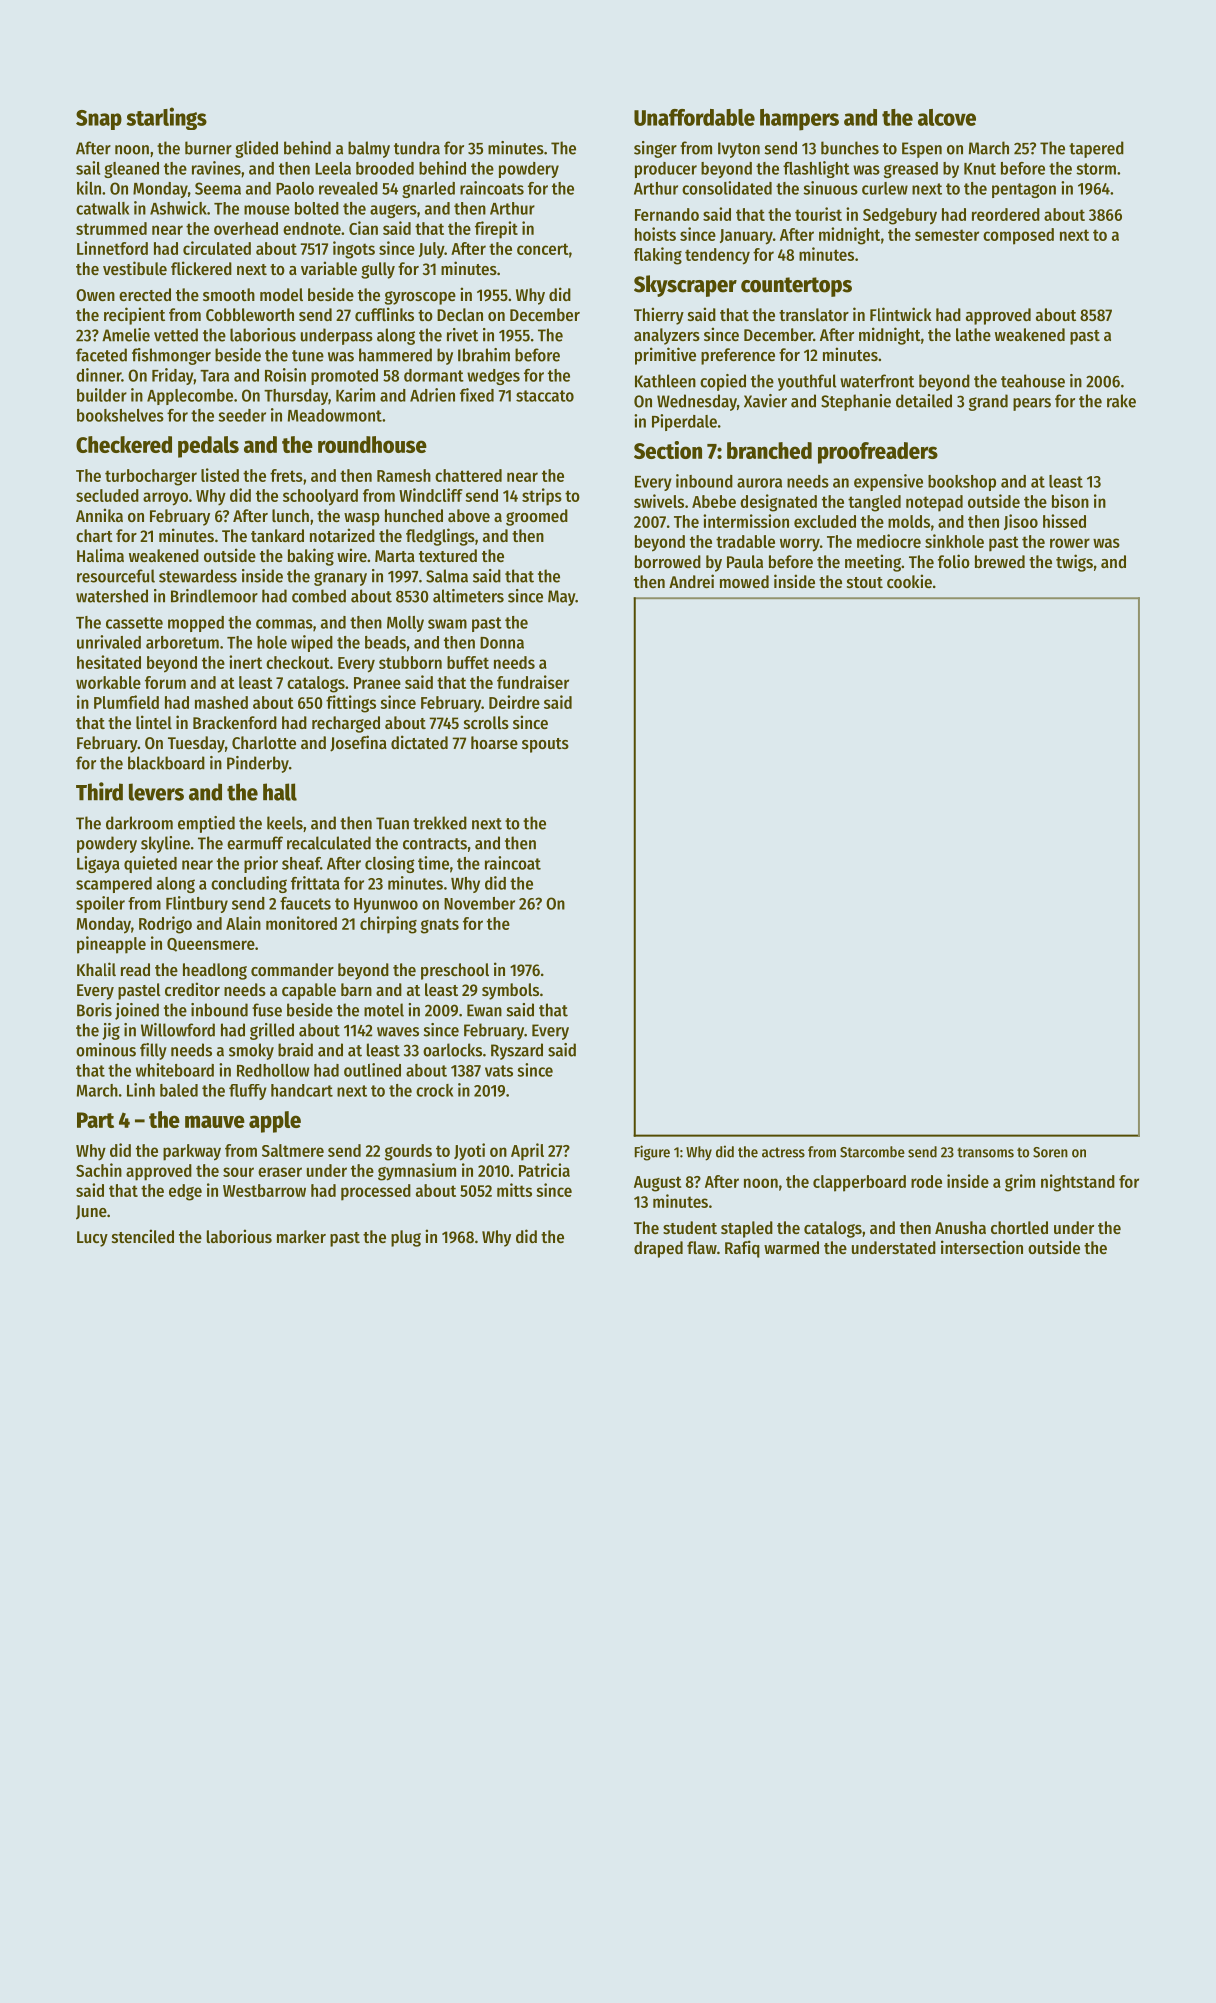 The image size is (1216, 2003). What do you see at coordinates (92, 1239) in the screenshot?
I see `Lucy` at bounding box center [92, 1239].
